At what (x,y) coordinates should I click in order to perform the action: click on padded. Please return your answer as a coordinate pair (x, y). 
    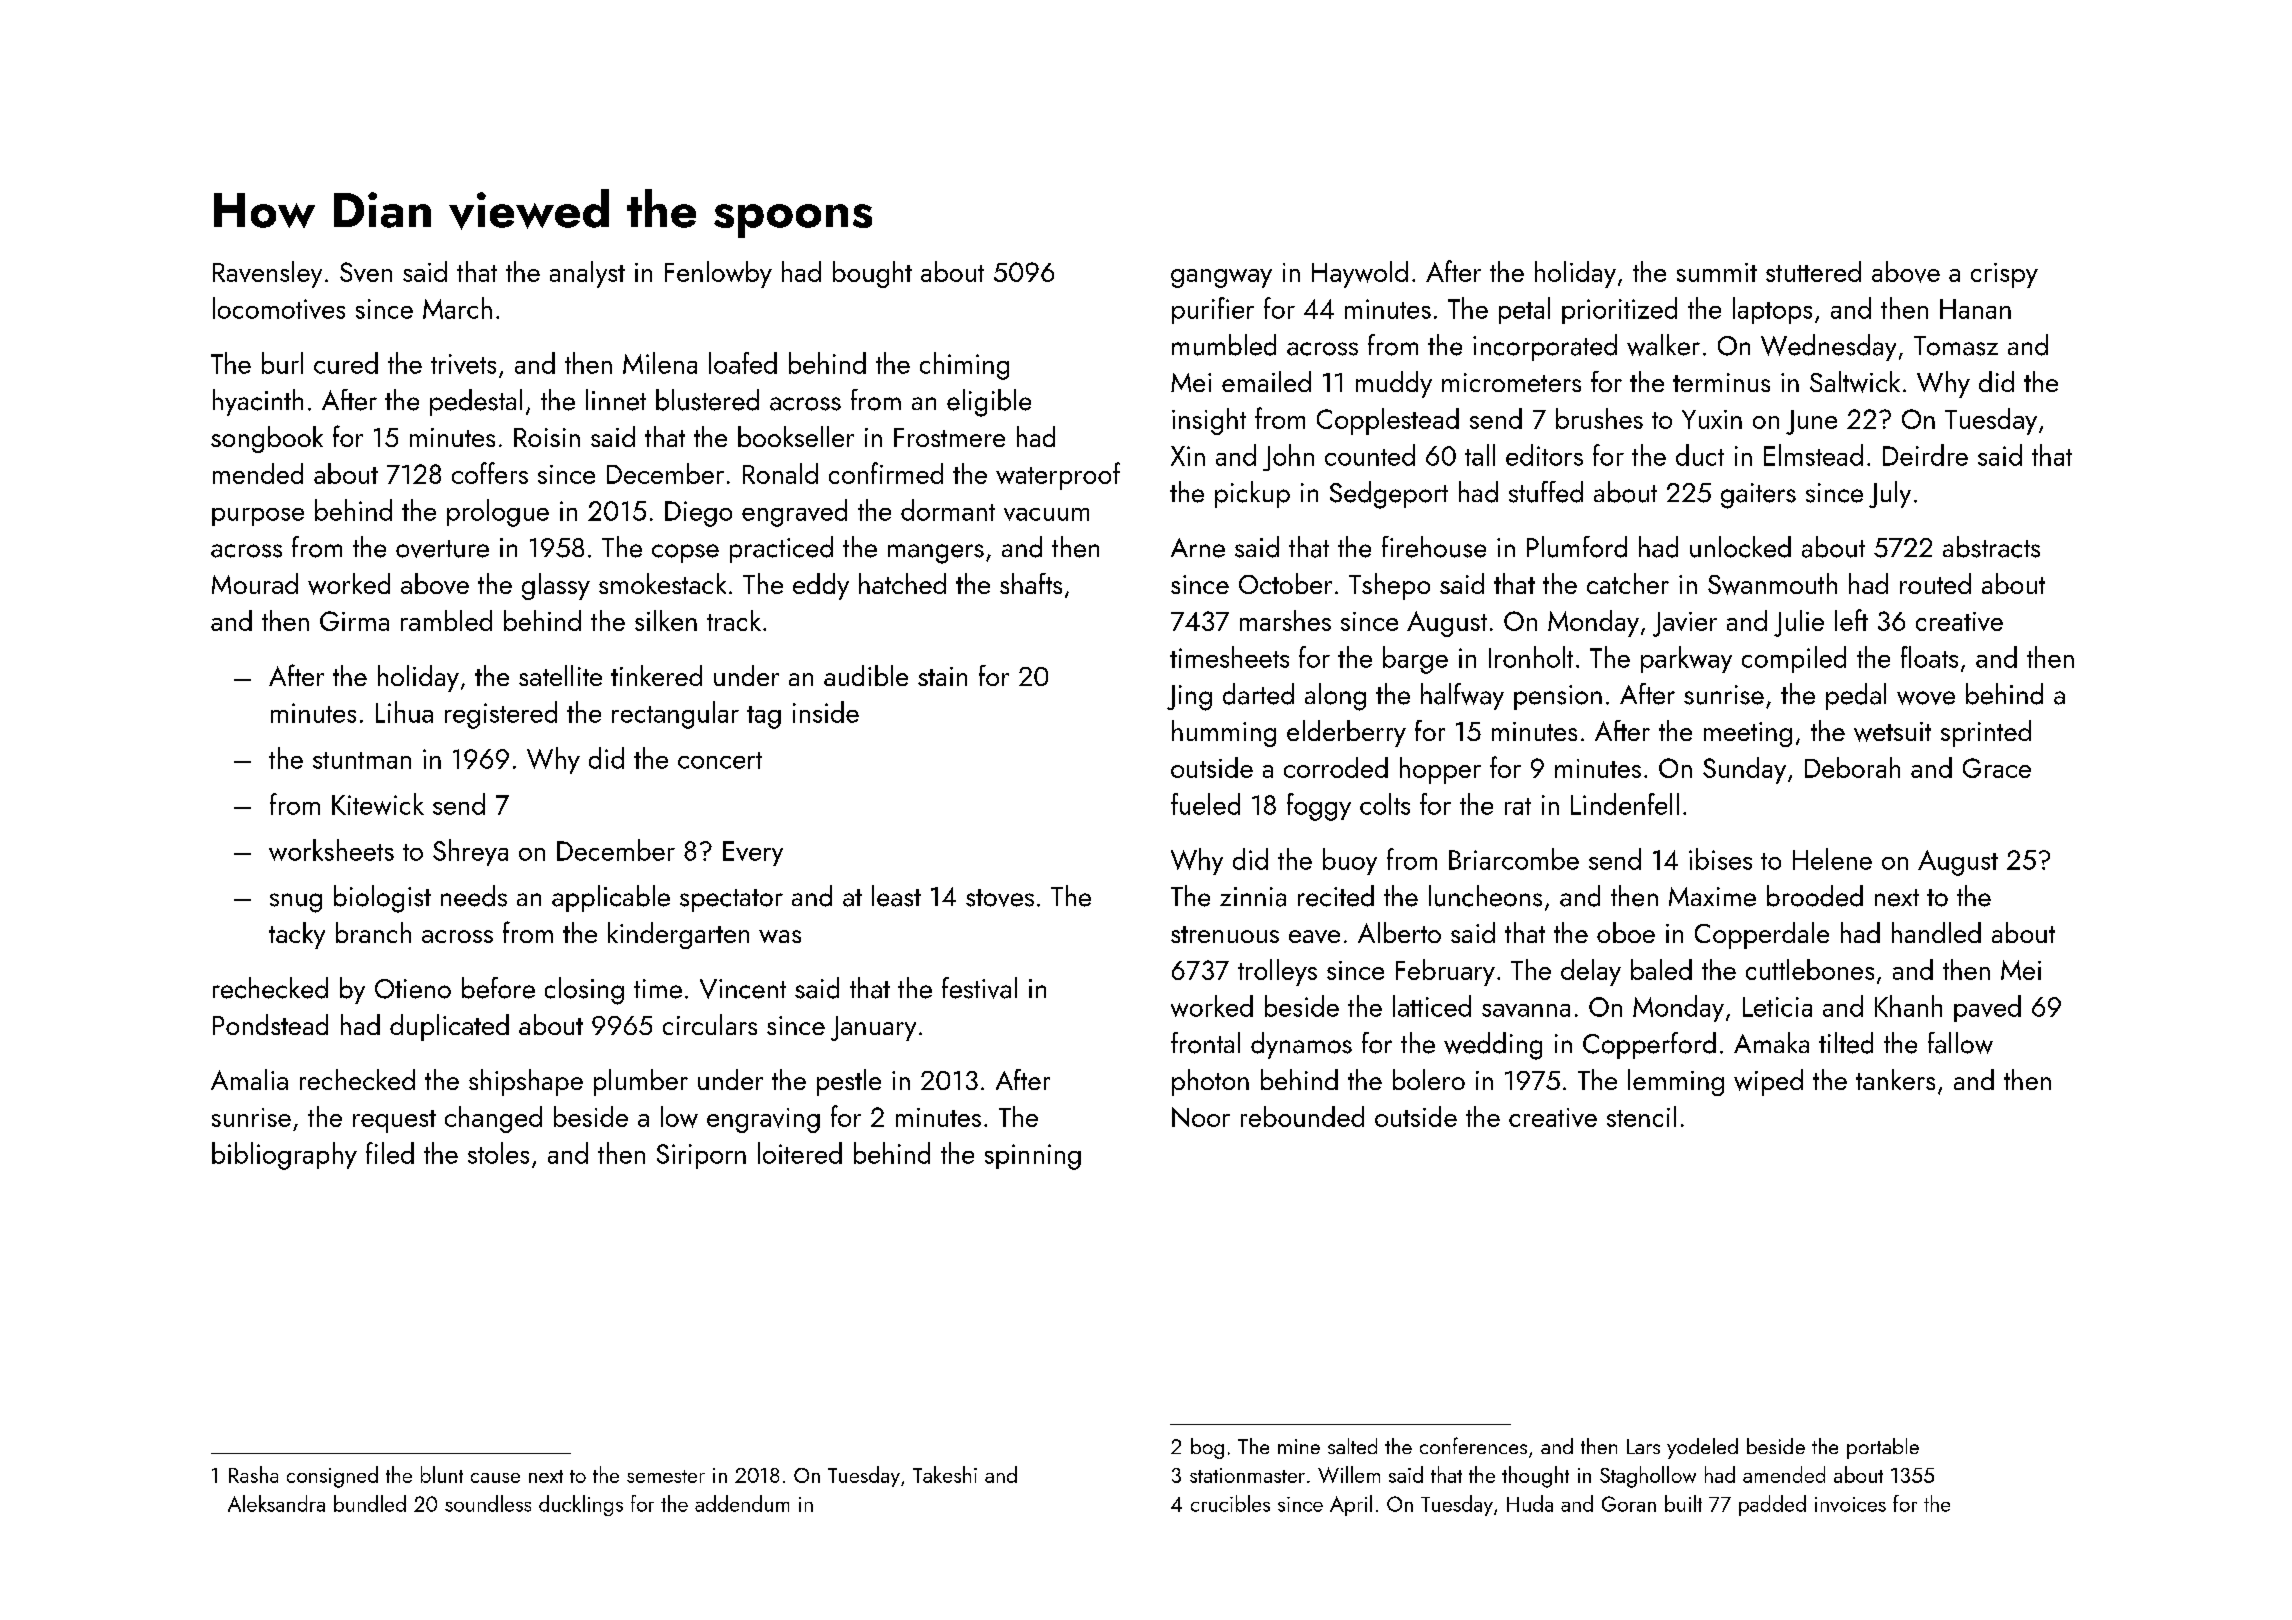
    Looking at the image, I should click on (1772, 1505).
